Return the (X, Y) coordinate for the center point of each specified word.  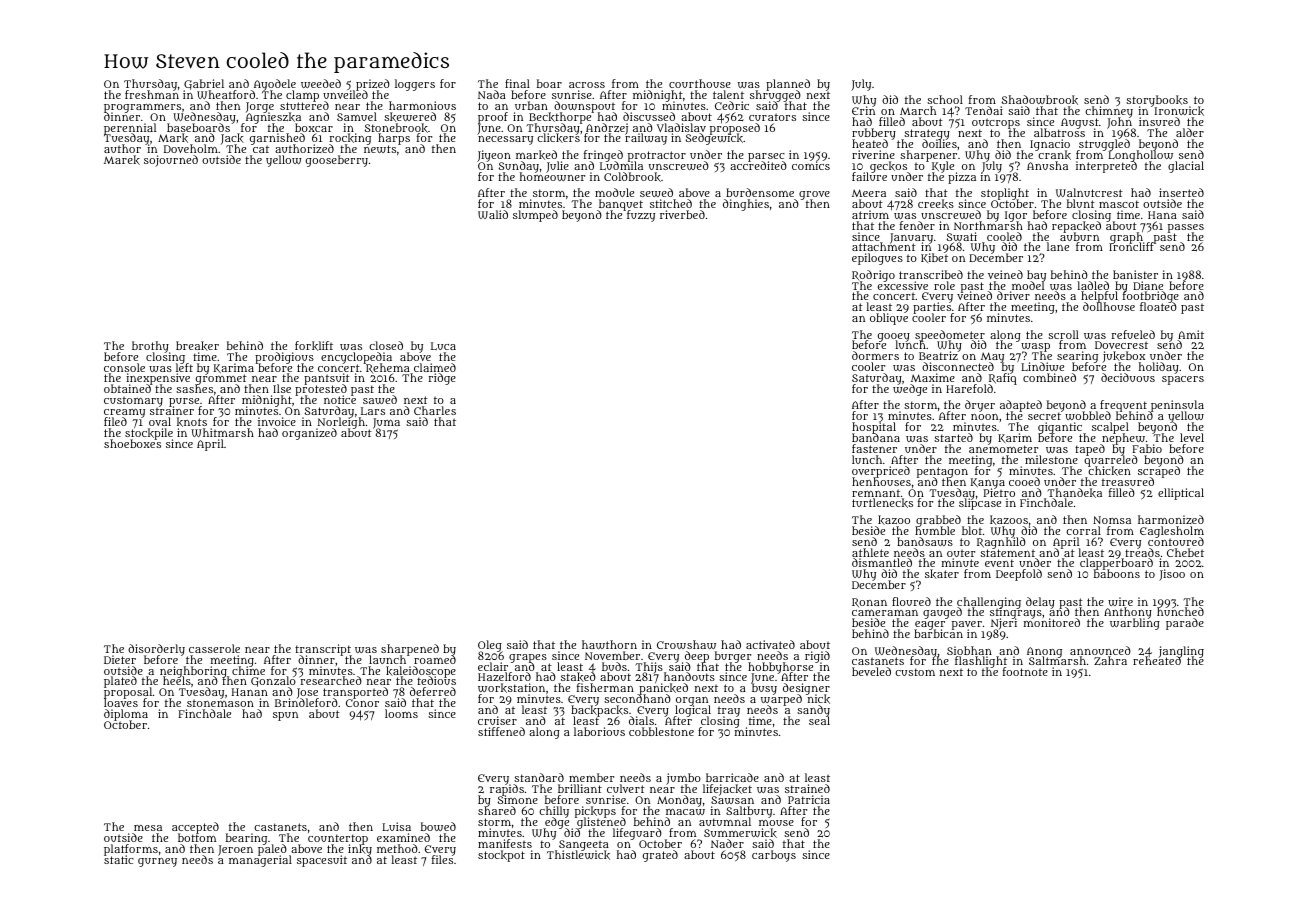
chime (248, 671)
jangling (1181, 652)
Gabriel (204, 84)
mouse (776, 823)
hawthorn (609, 644)
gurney (157, 862)
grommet (221, 380)
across (587, 85)
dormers (875, 355)
